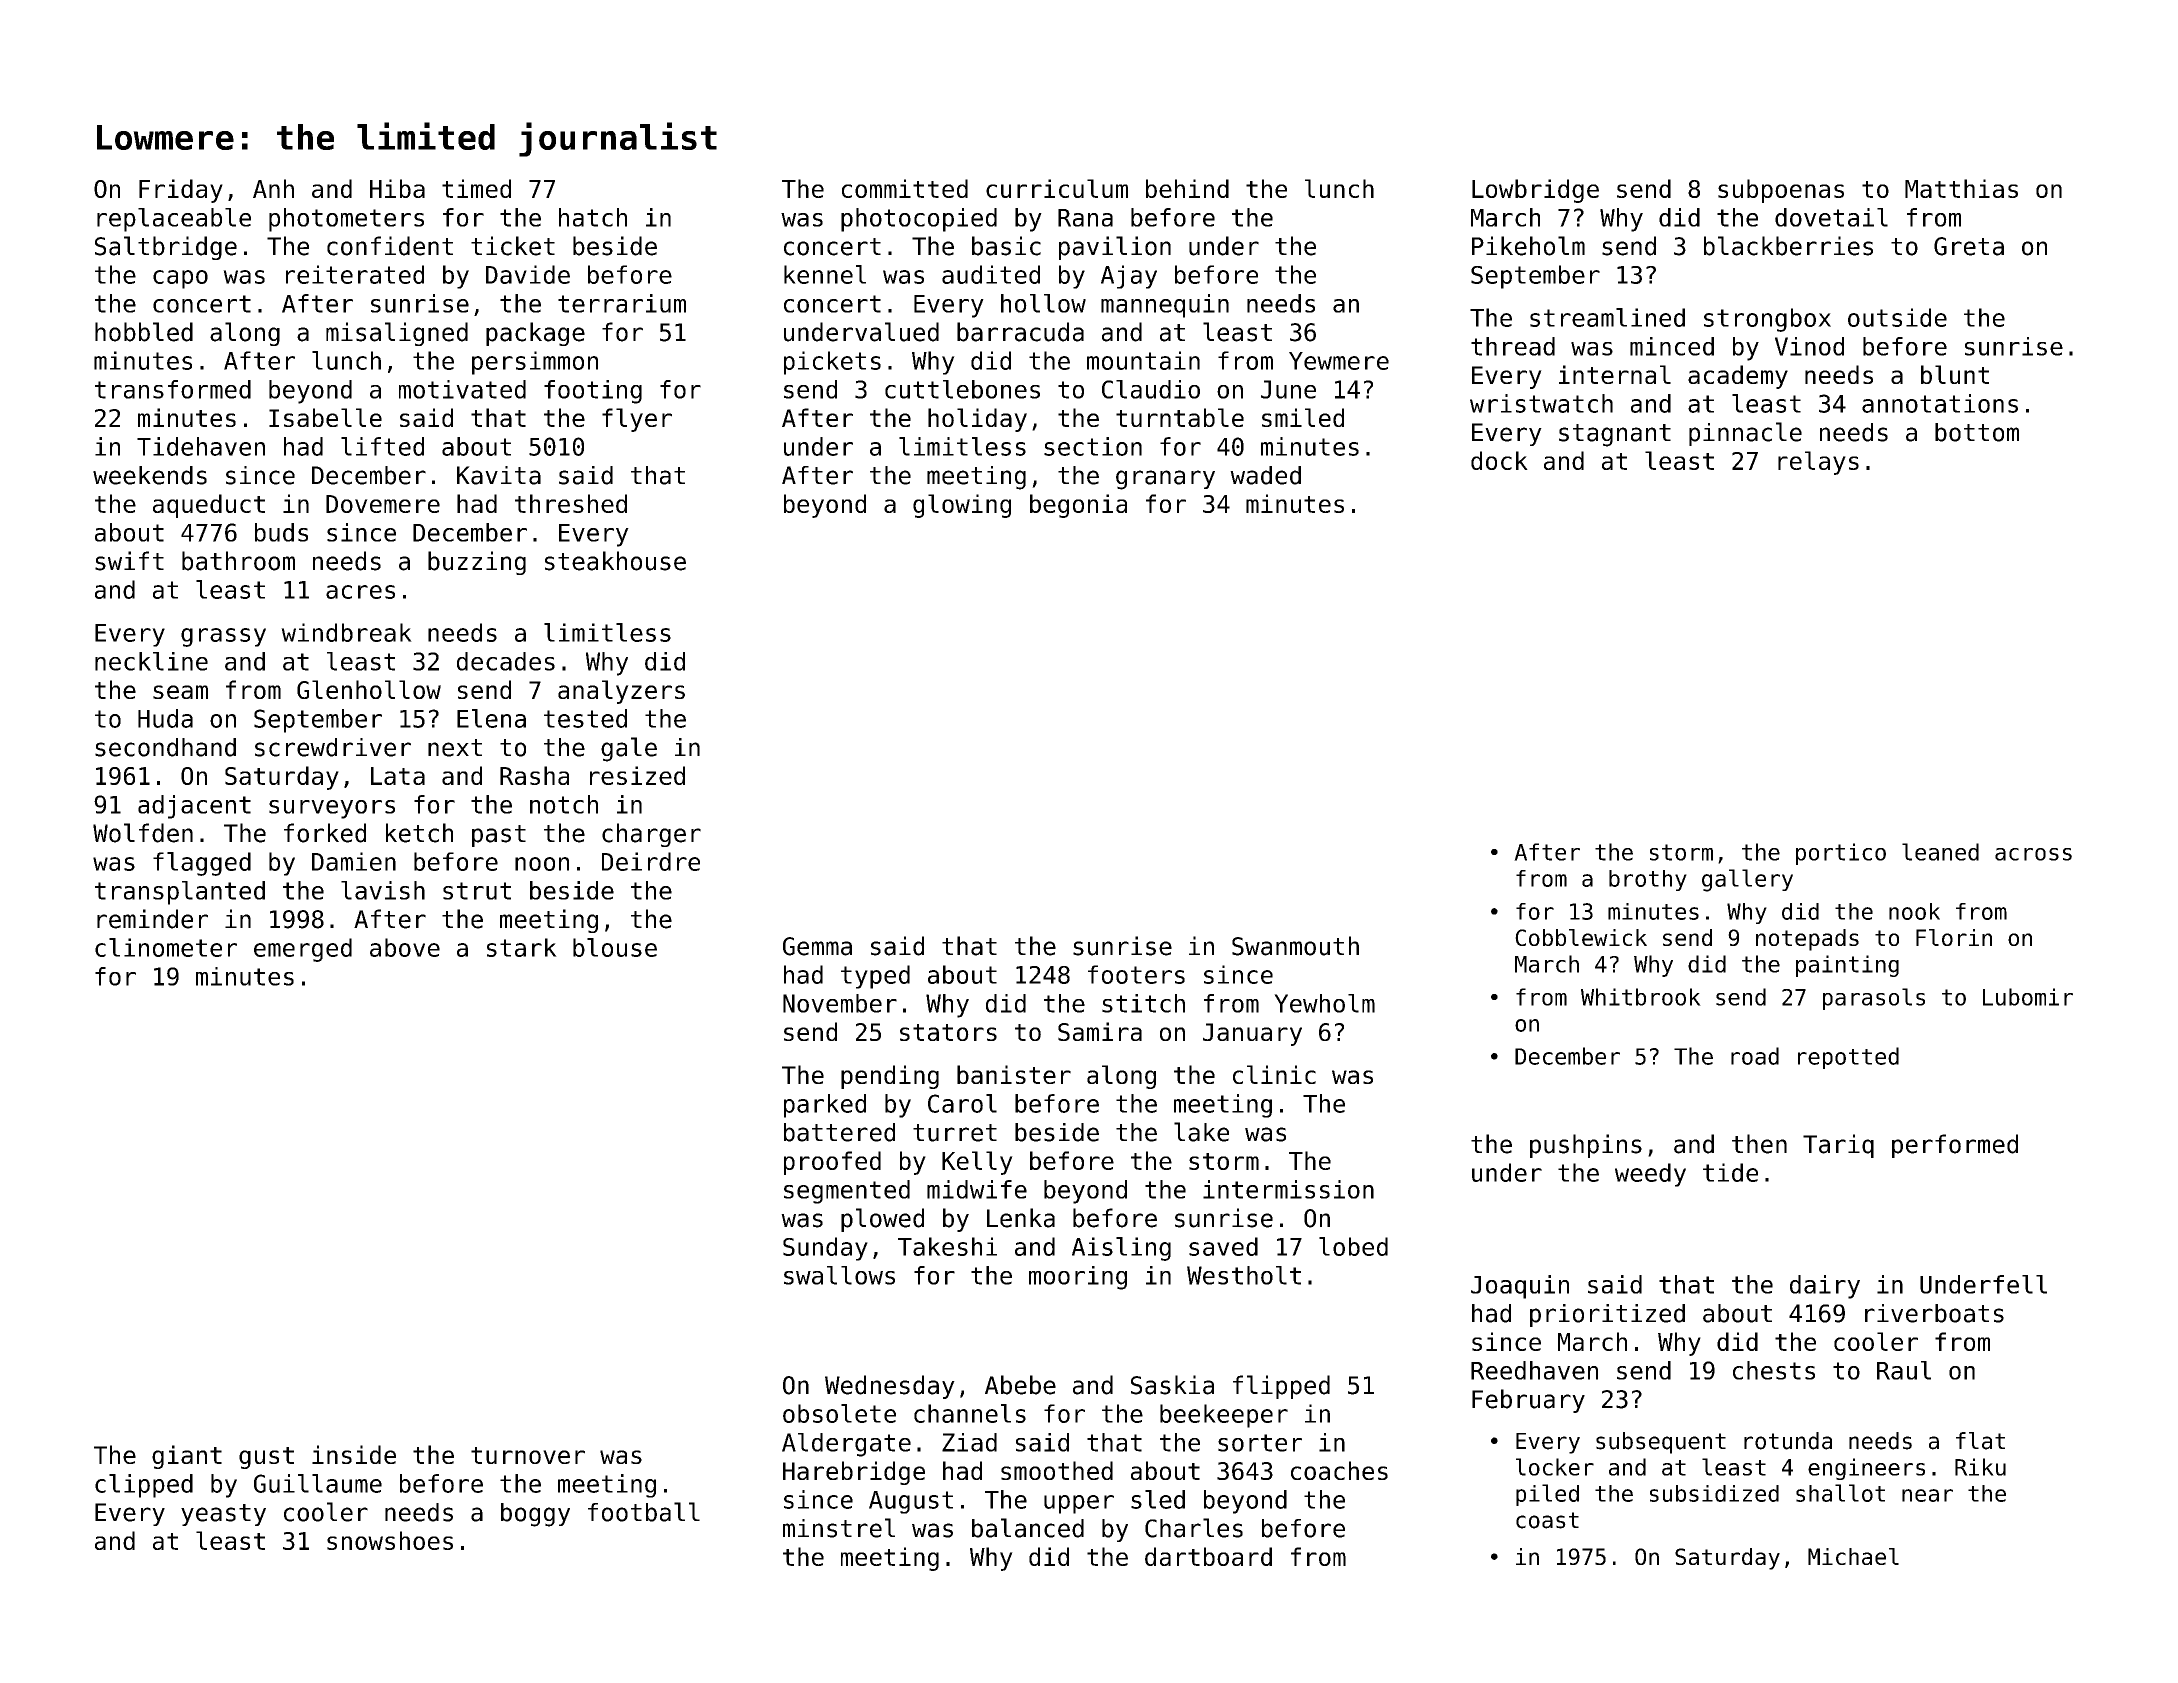 Image resolution: width=2178 pixels, height=1683 pixels. Describe the element at coordinates (1818, 463) in the screenshot. I see `relays` at that location.
